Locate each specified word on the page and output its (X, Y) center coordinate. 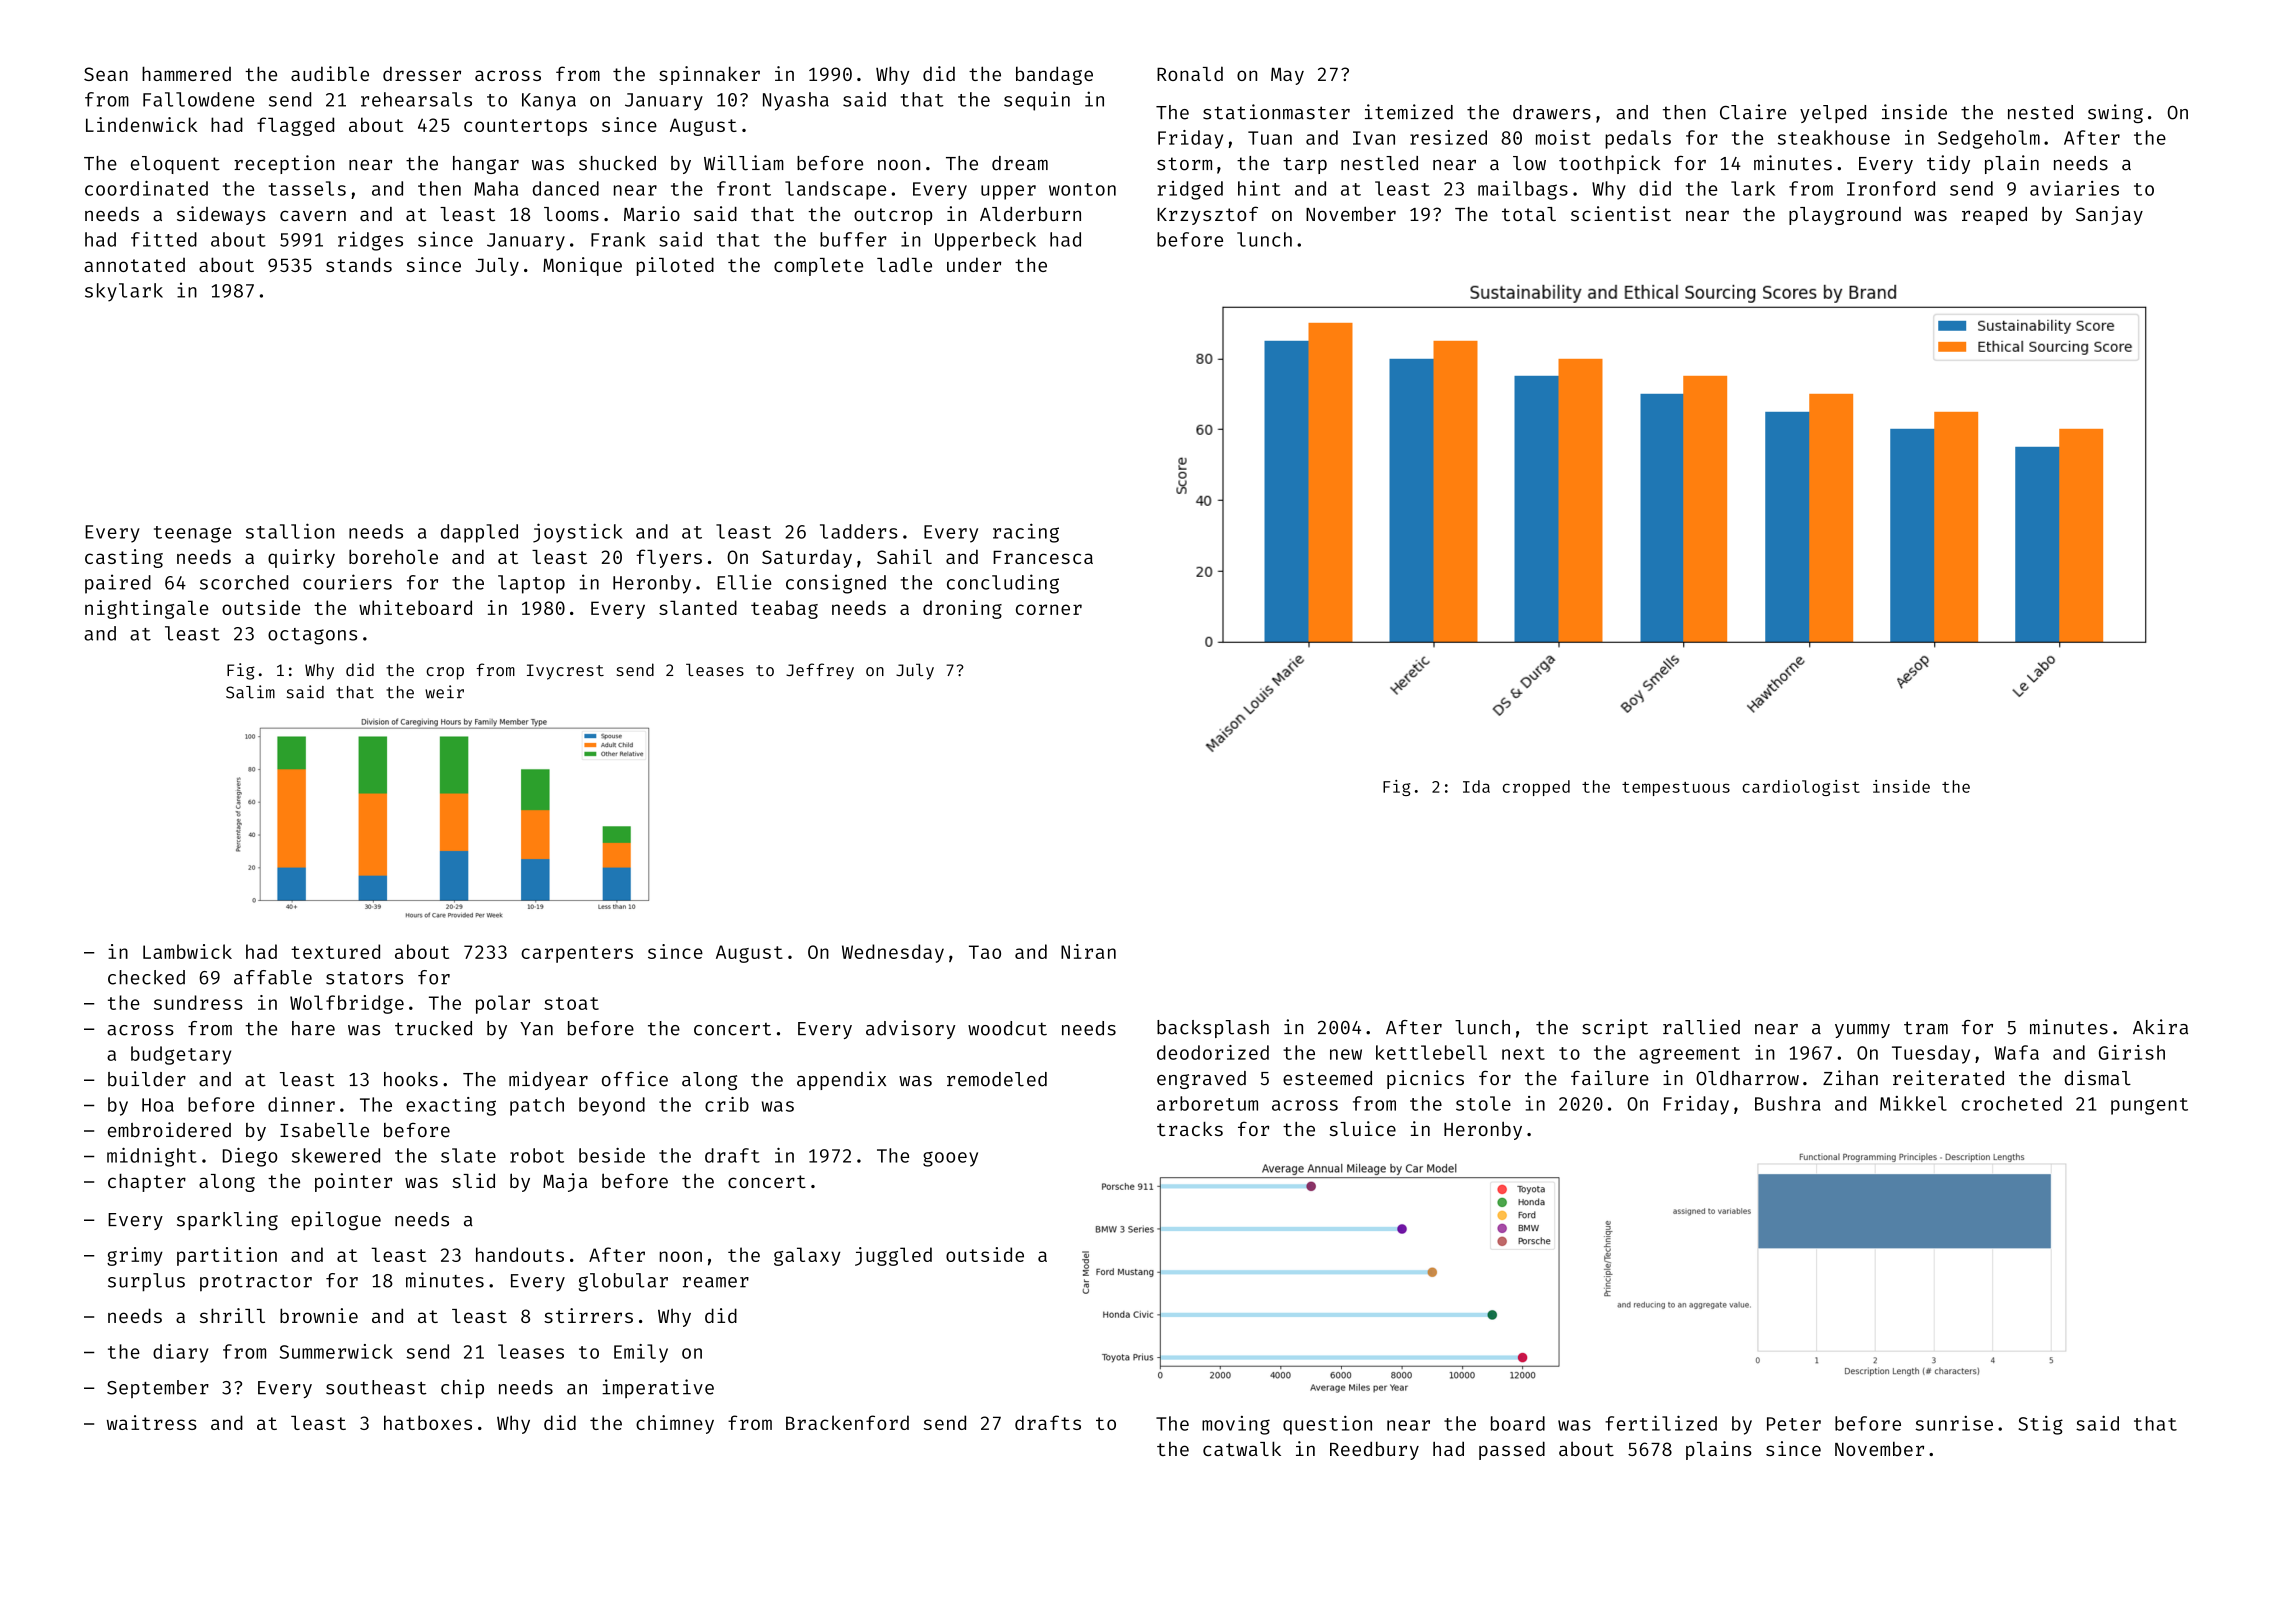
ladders (858, 531)
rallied (1701, 1027)
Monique (582, 266)
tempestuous (1676, 789)
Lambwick (187, 951)
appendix (841, 1080)
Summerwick (336, 1351)
